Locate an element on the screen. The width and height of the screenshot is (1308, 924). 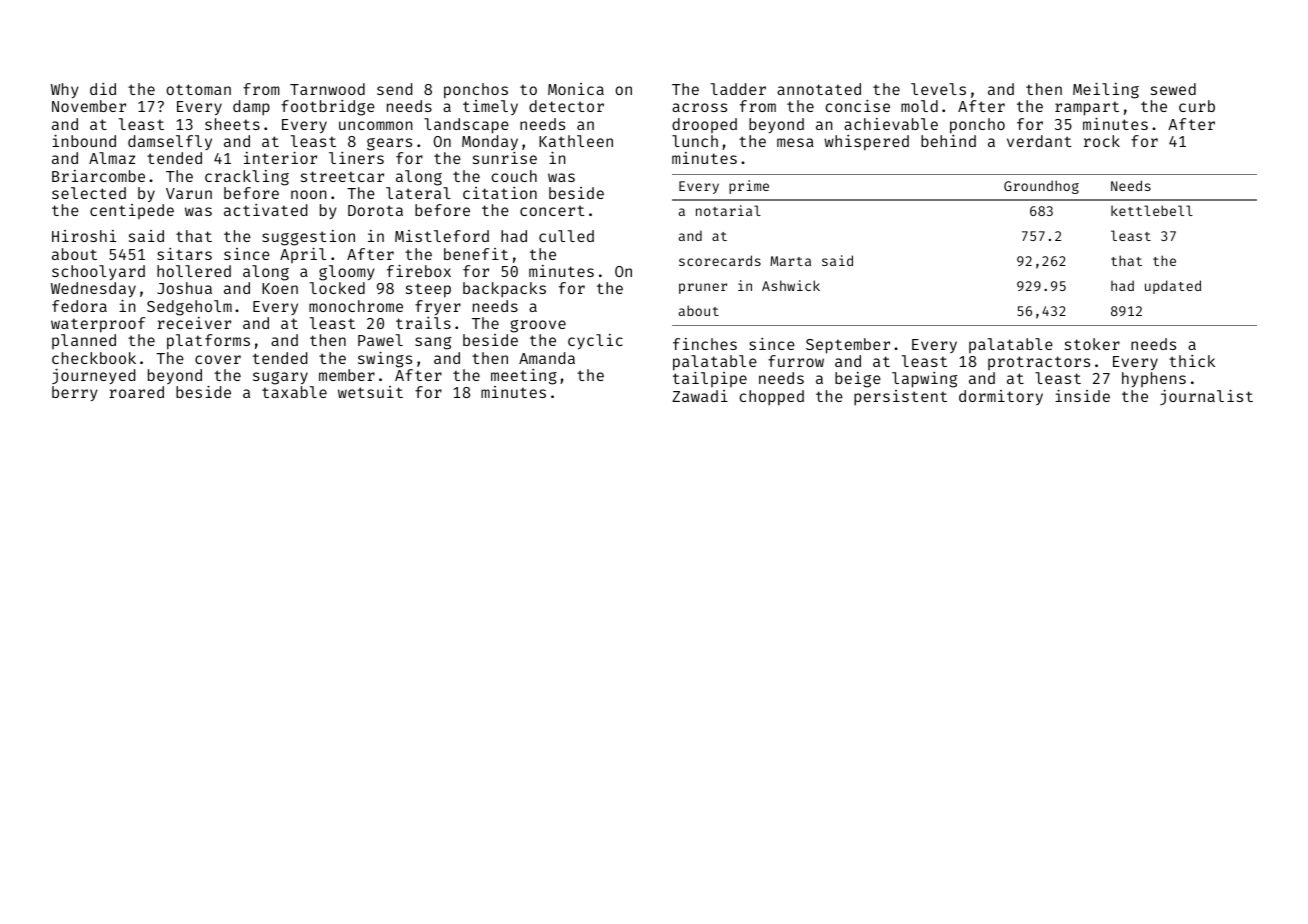
fryer is located at coordinates (438, 307).
